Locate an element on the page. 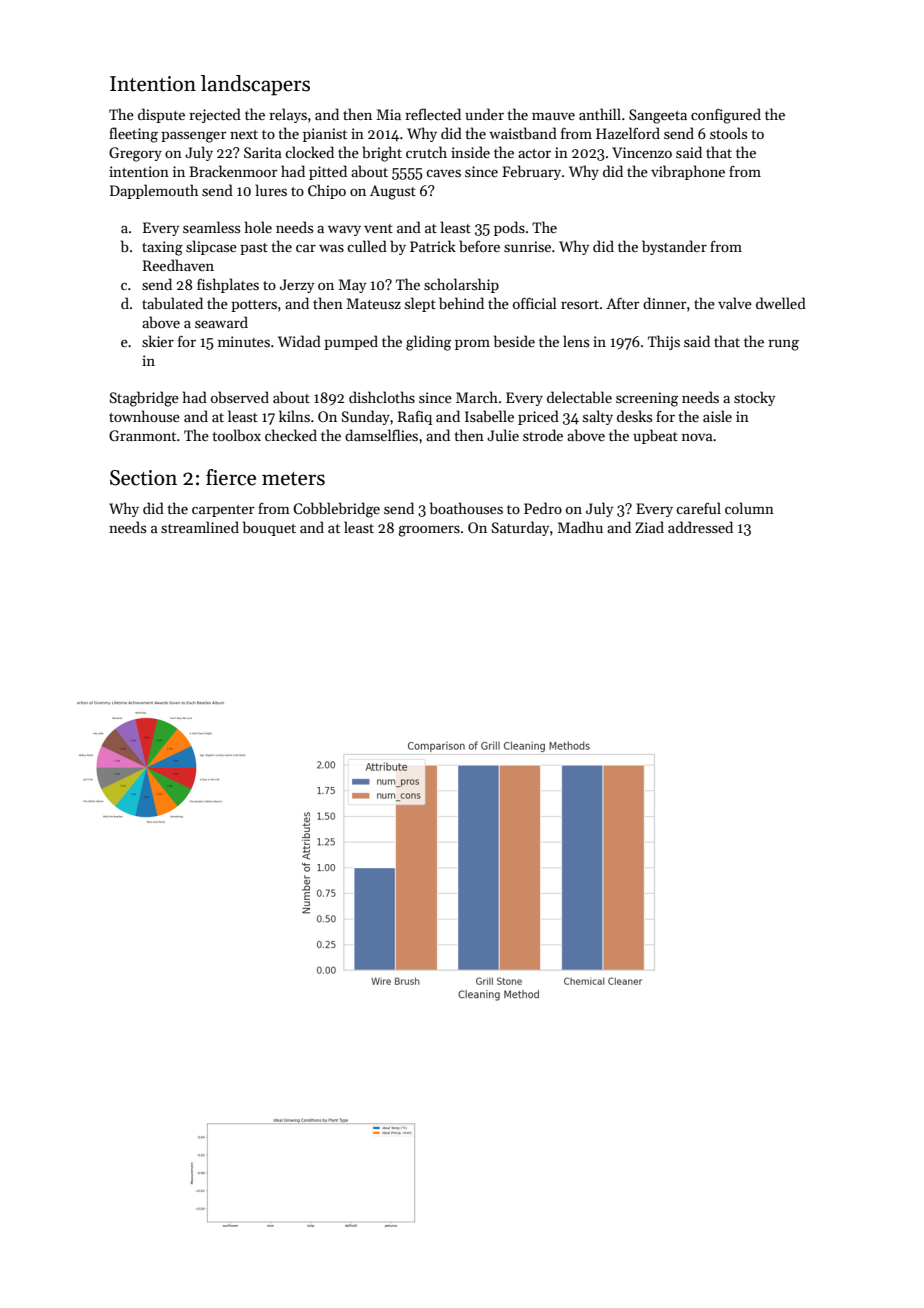  dinner is located at coordinates (664, 303).
